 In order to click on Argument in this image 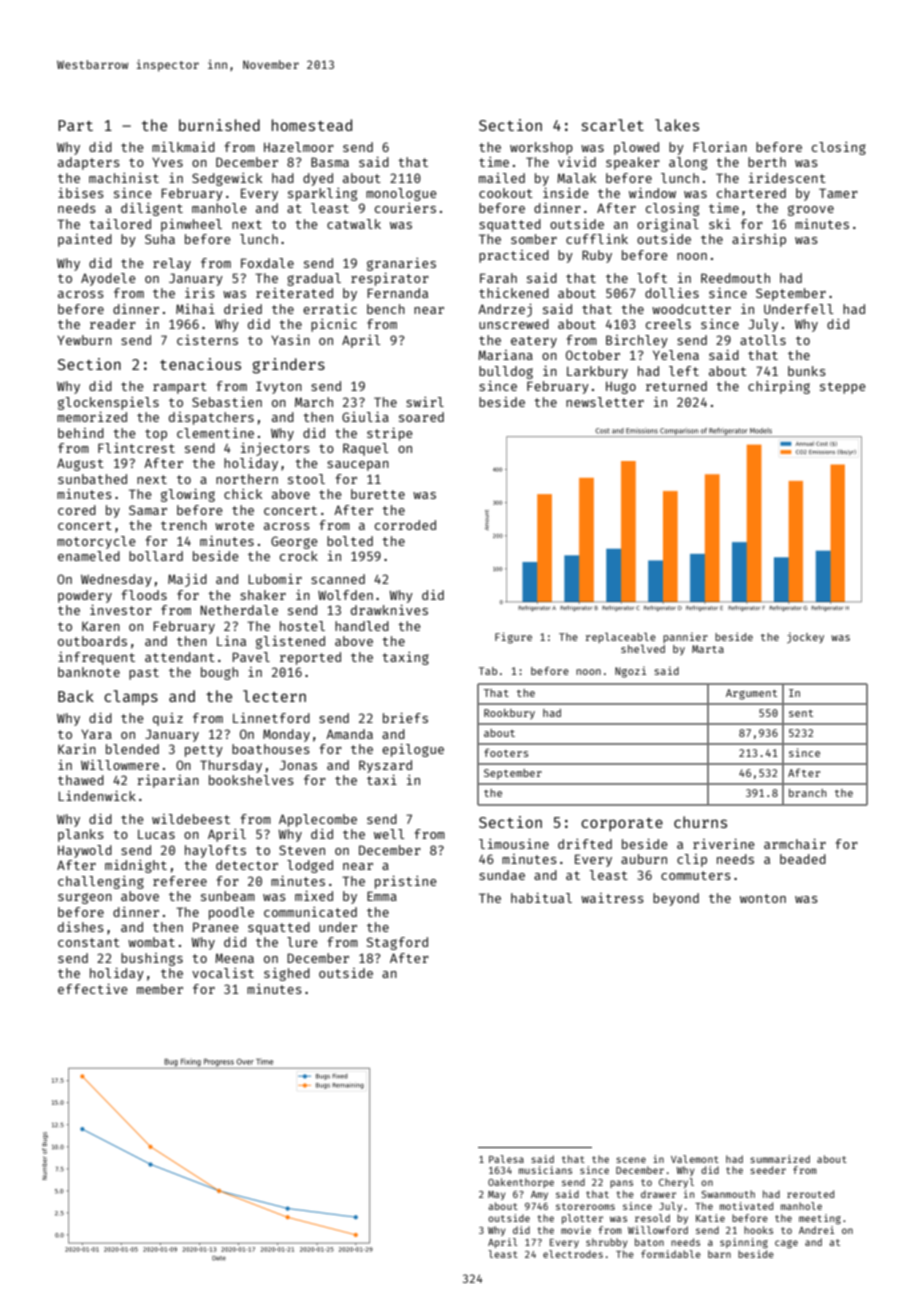, I will do `click(751, 694)`.
